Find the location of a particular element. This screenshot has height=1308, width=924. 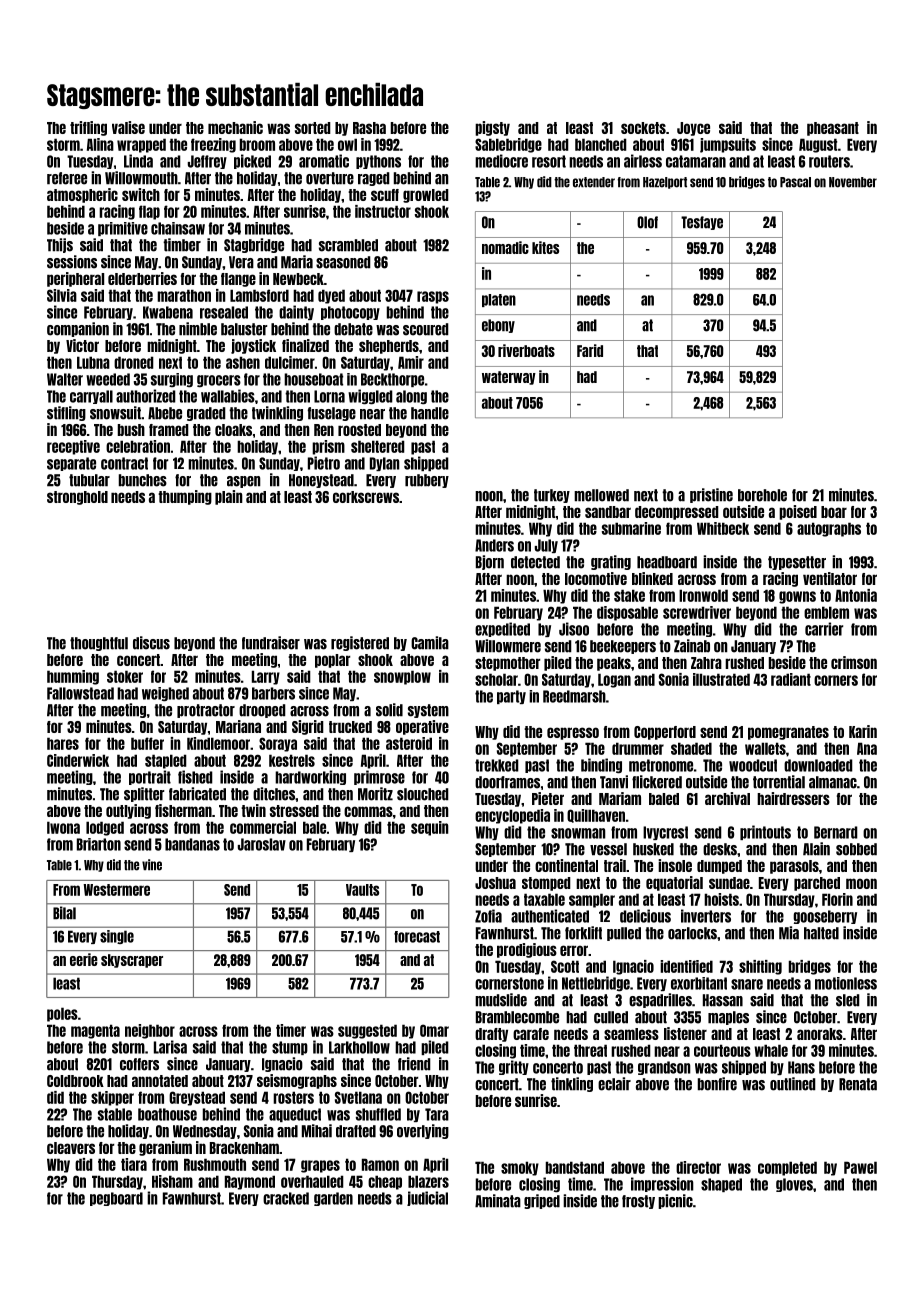

Linda is located at coordinates (138, 161).
